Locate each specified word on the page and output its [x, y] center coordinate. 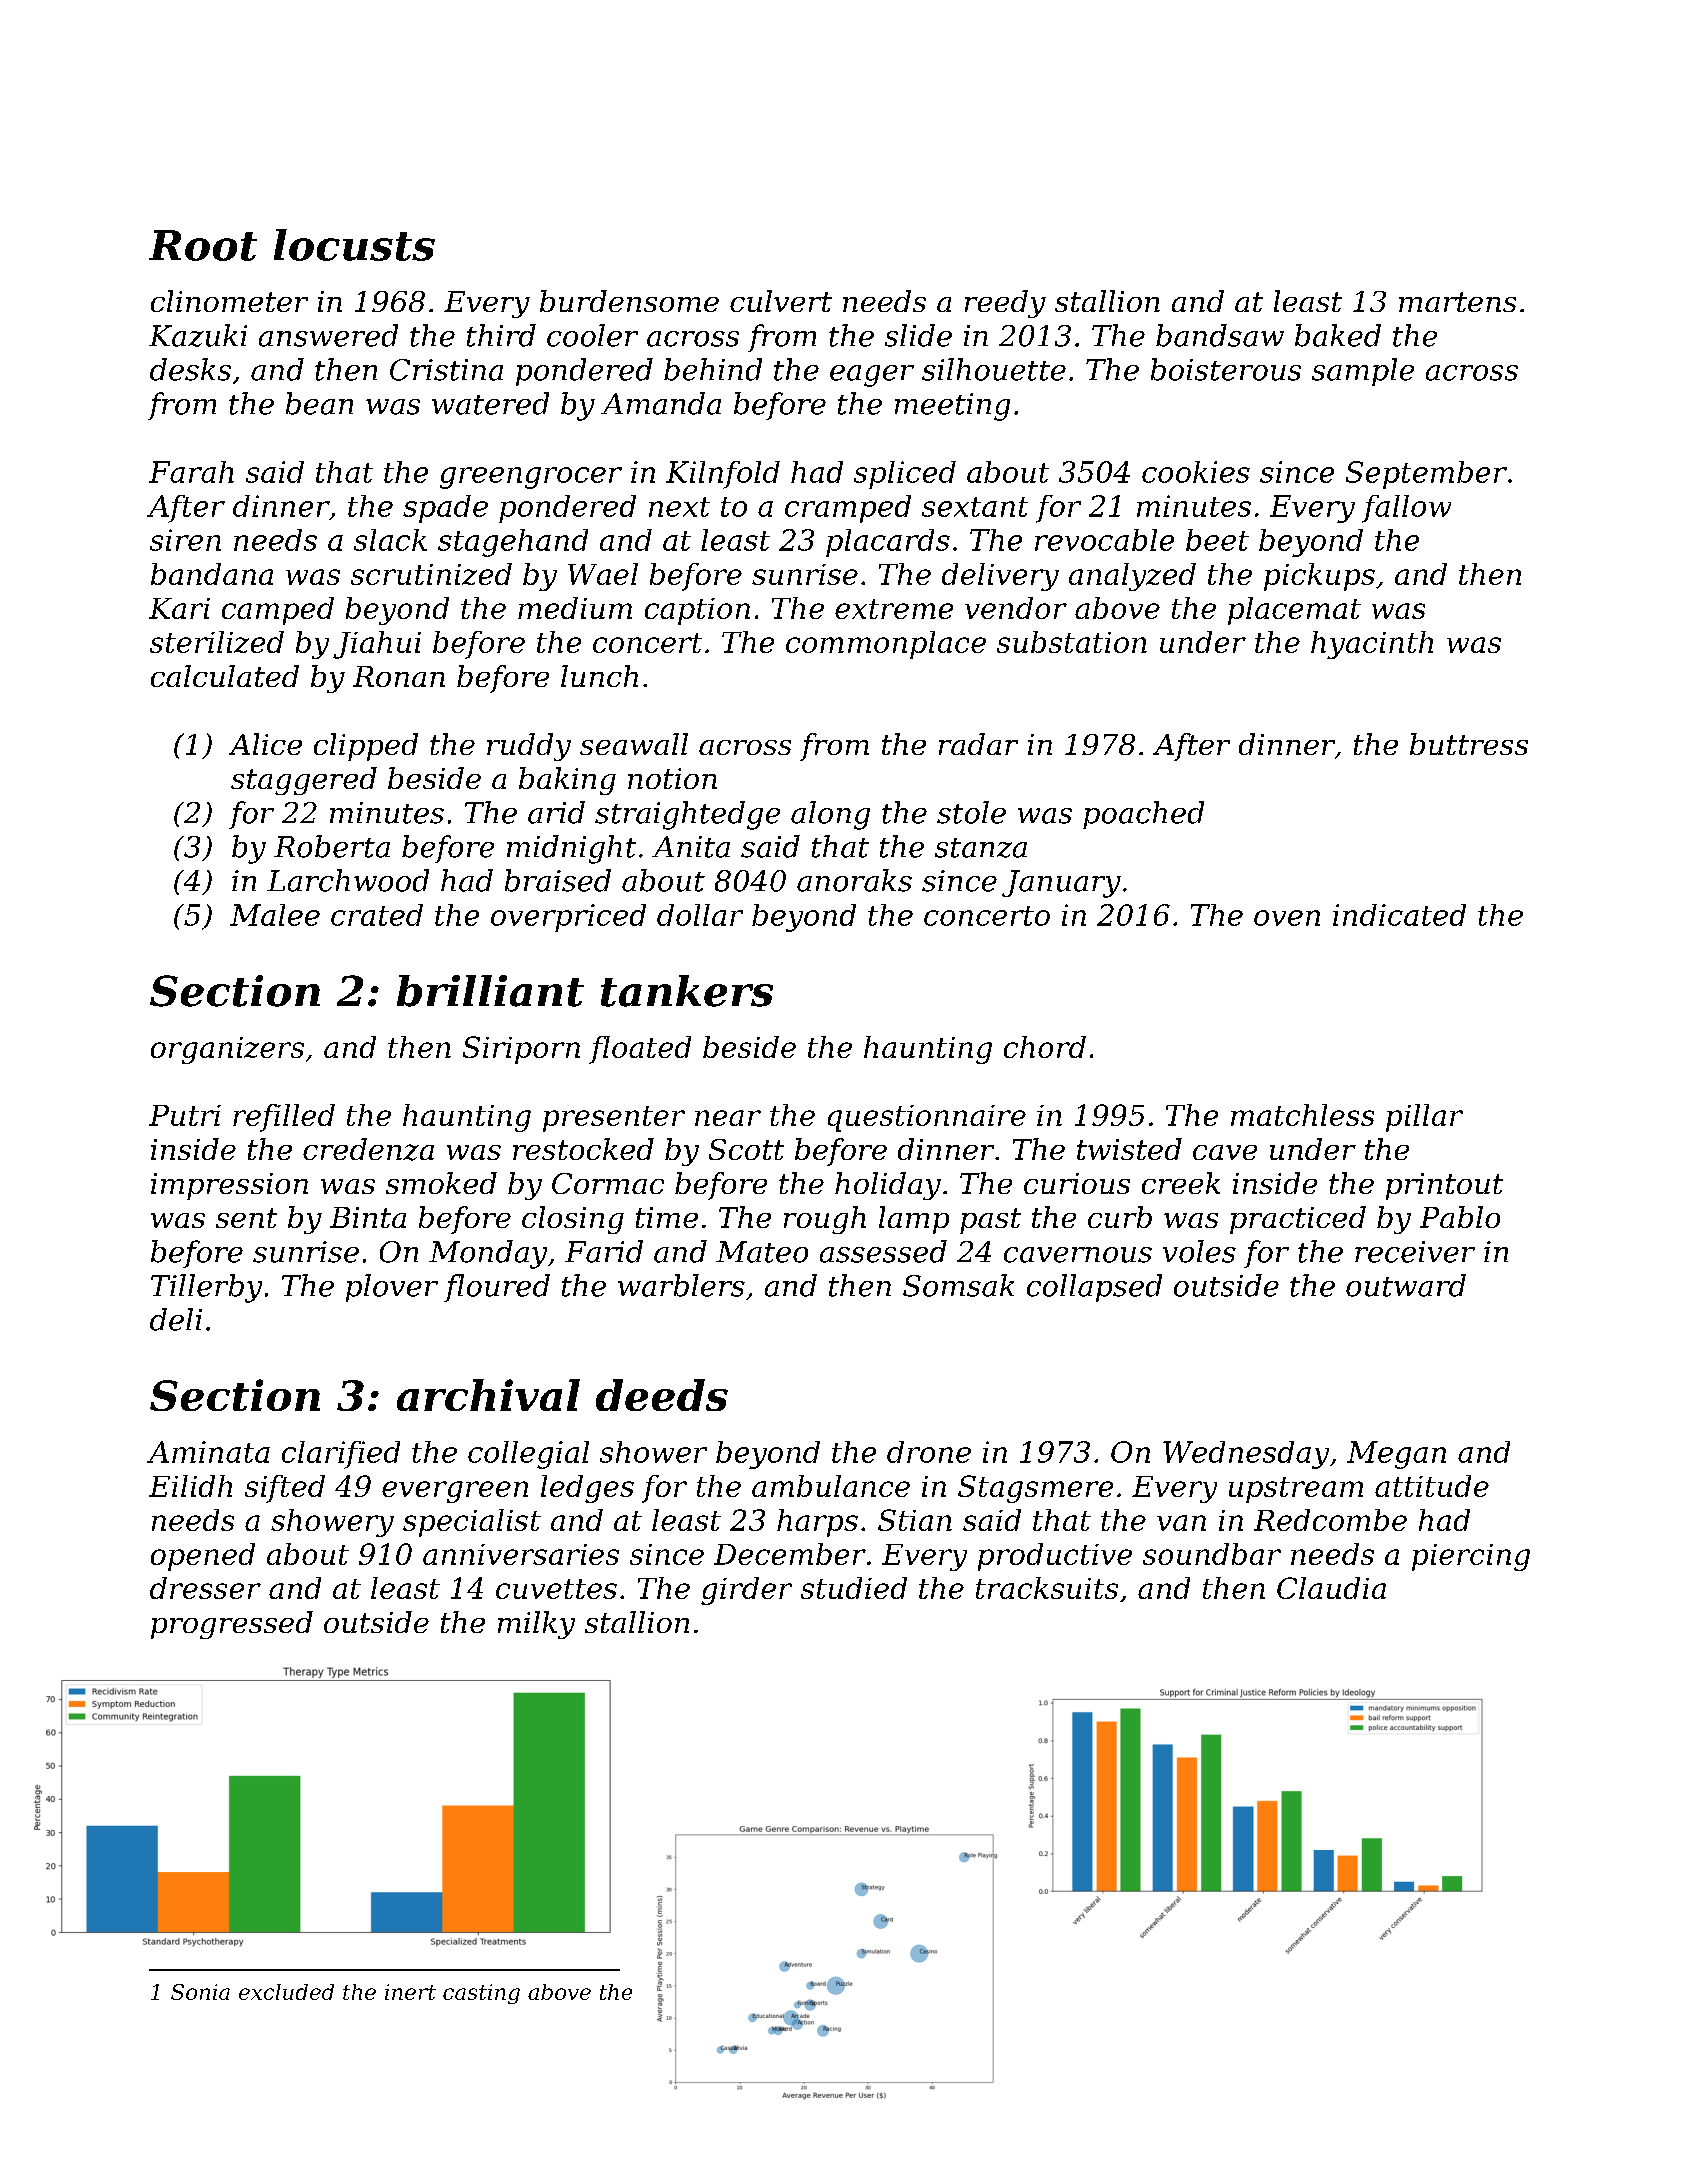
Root [203, 245]
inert [410, 1992]
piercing [1471, 1557]
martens [1457, 302]
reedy [1005, 304]
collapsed [1094, 1288]
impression [229, 1186]
